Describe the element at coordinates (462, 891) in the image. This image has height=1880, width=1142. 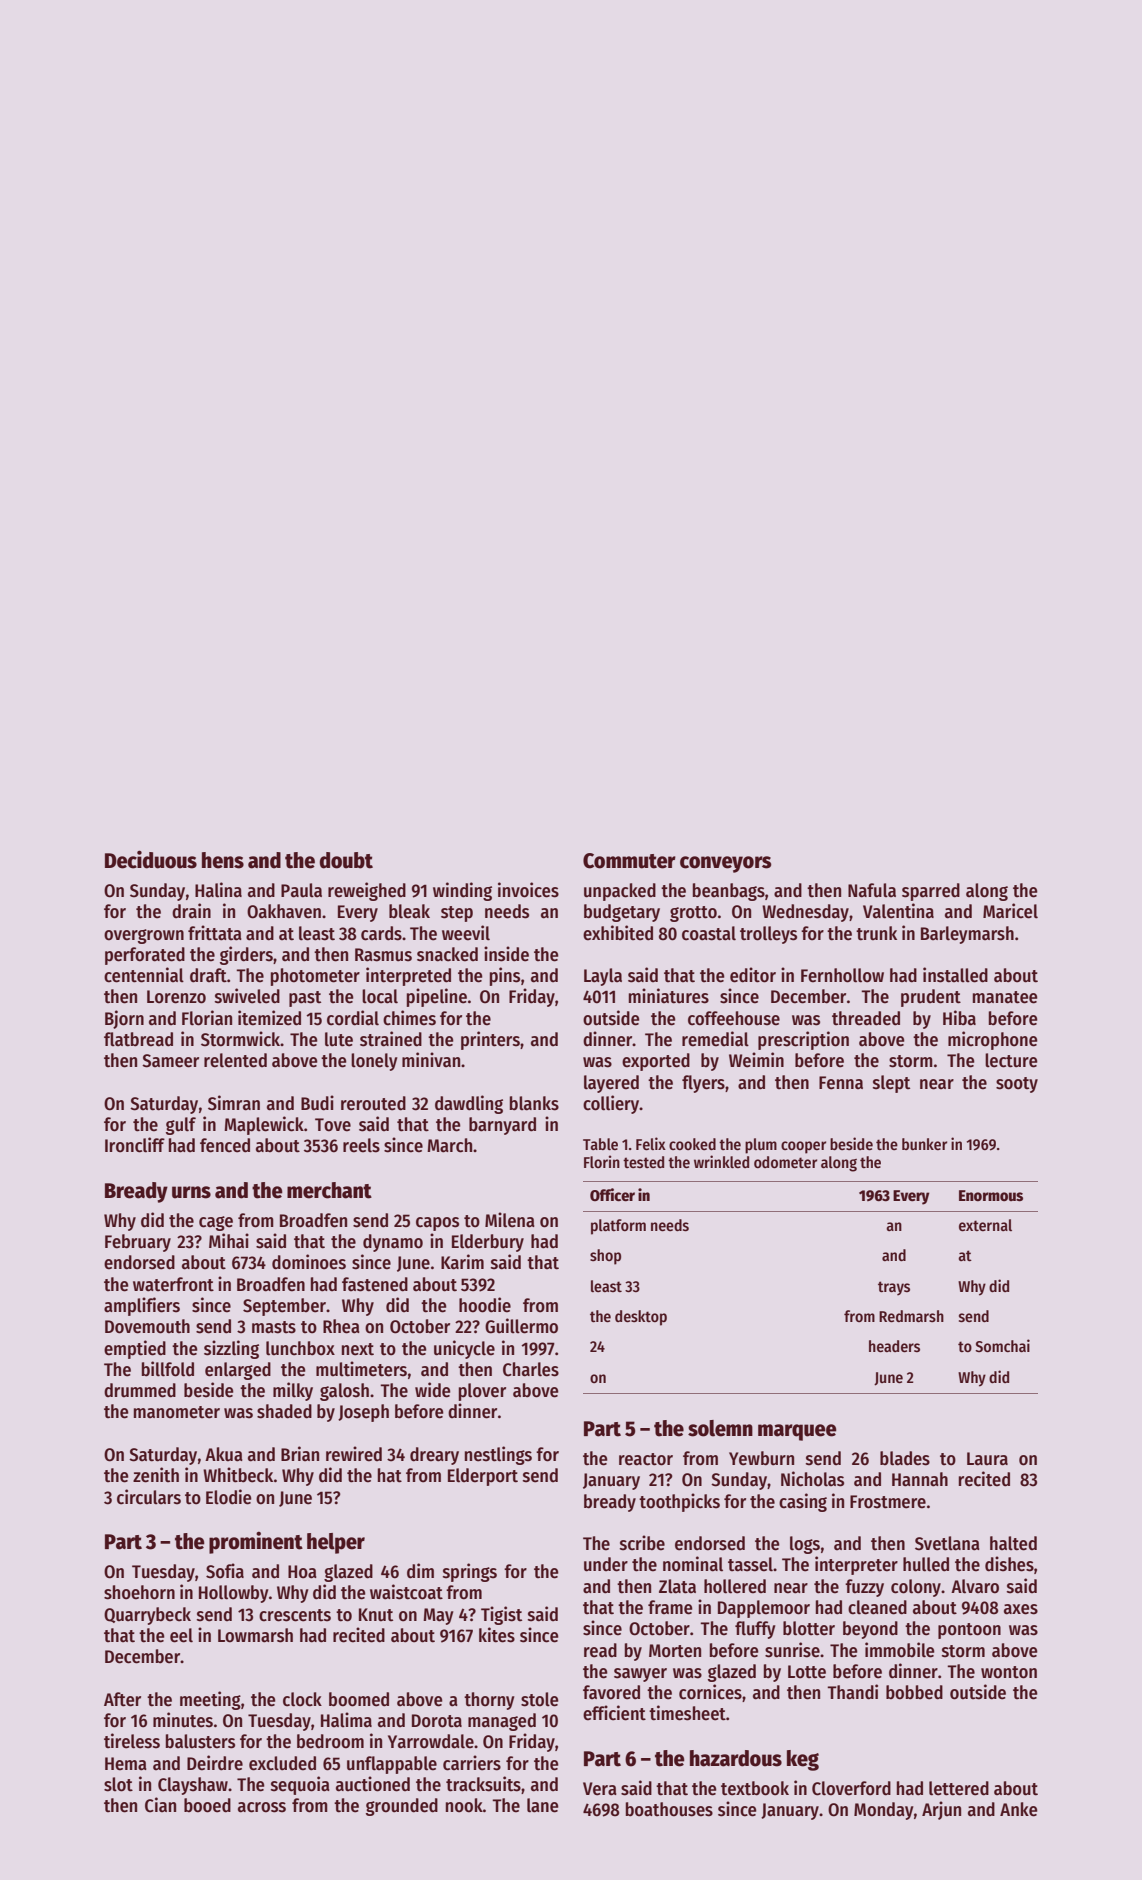
I see `winding` at that location.
